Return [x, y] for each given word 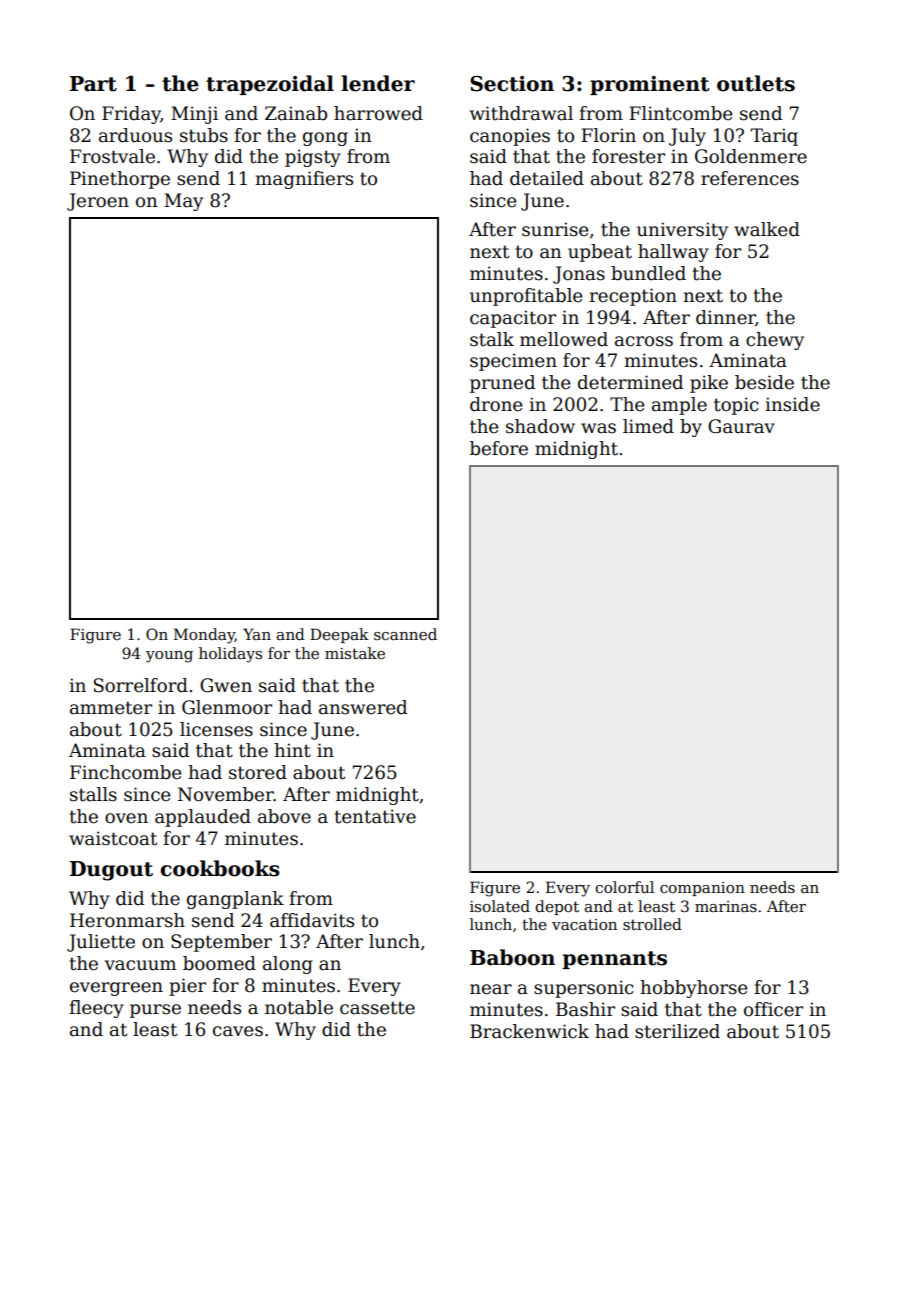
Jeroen [98, 202]
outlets [756, 83]
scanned [405, 634]
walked [767, 229]
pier [187, 987]
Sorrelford [141, 685]
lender [378, 83]
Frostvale [112, 156]
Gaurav [741, 426]
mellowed [564, 339]
